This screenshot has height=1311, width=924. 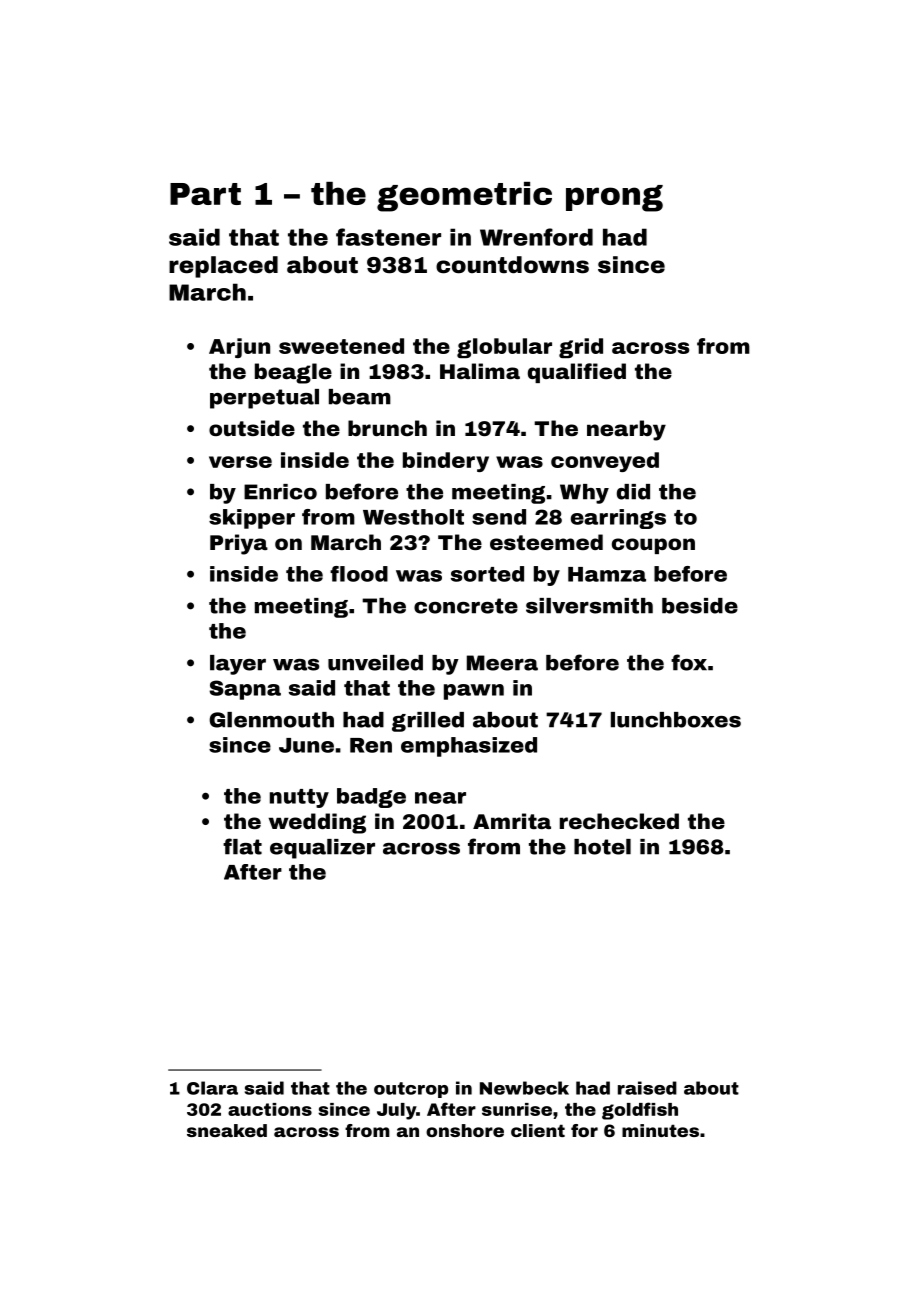 I want to click on raised, so click(x=647, y=1088).
